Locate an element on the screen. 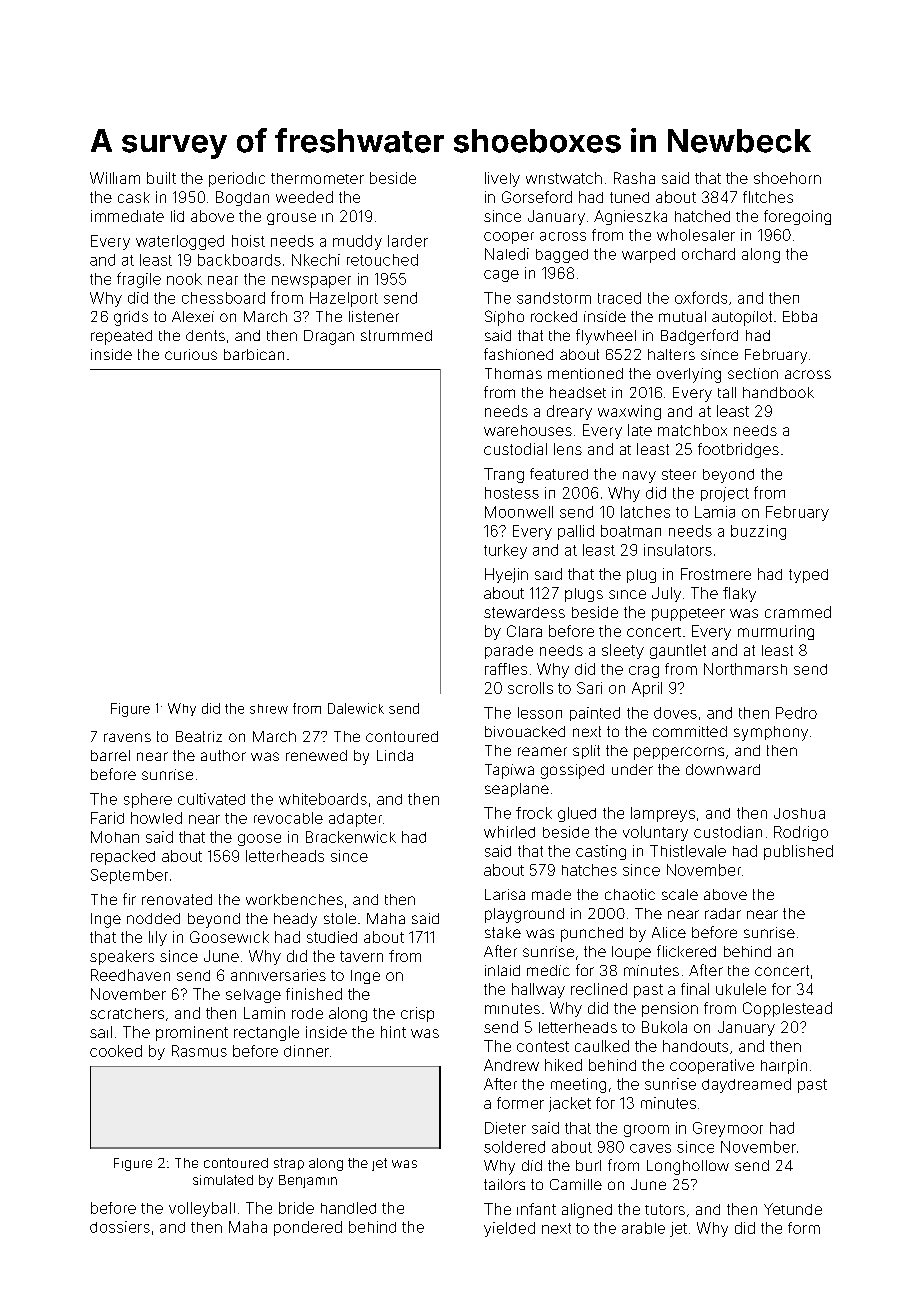  whiteboards is located at coordinates (323, 799).
